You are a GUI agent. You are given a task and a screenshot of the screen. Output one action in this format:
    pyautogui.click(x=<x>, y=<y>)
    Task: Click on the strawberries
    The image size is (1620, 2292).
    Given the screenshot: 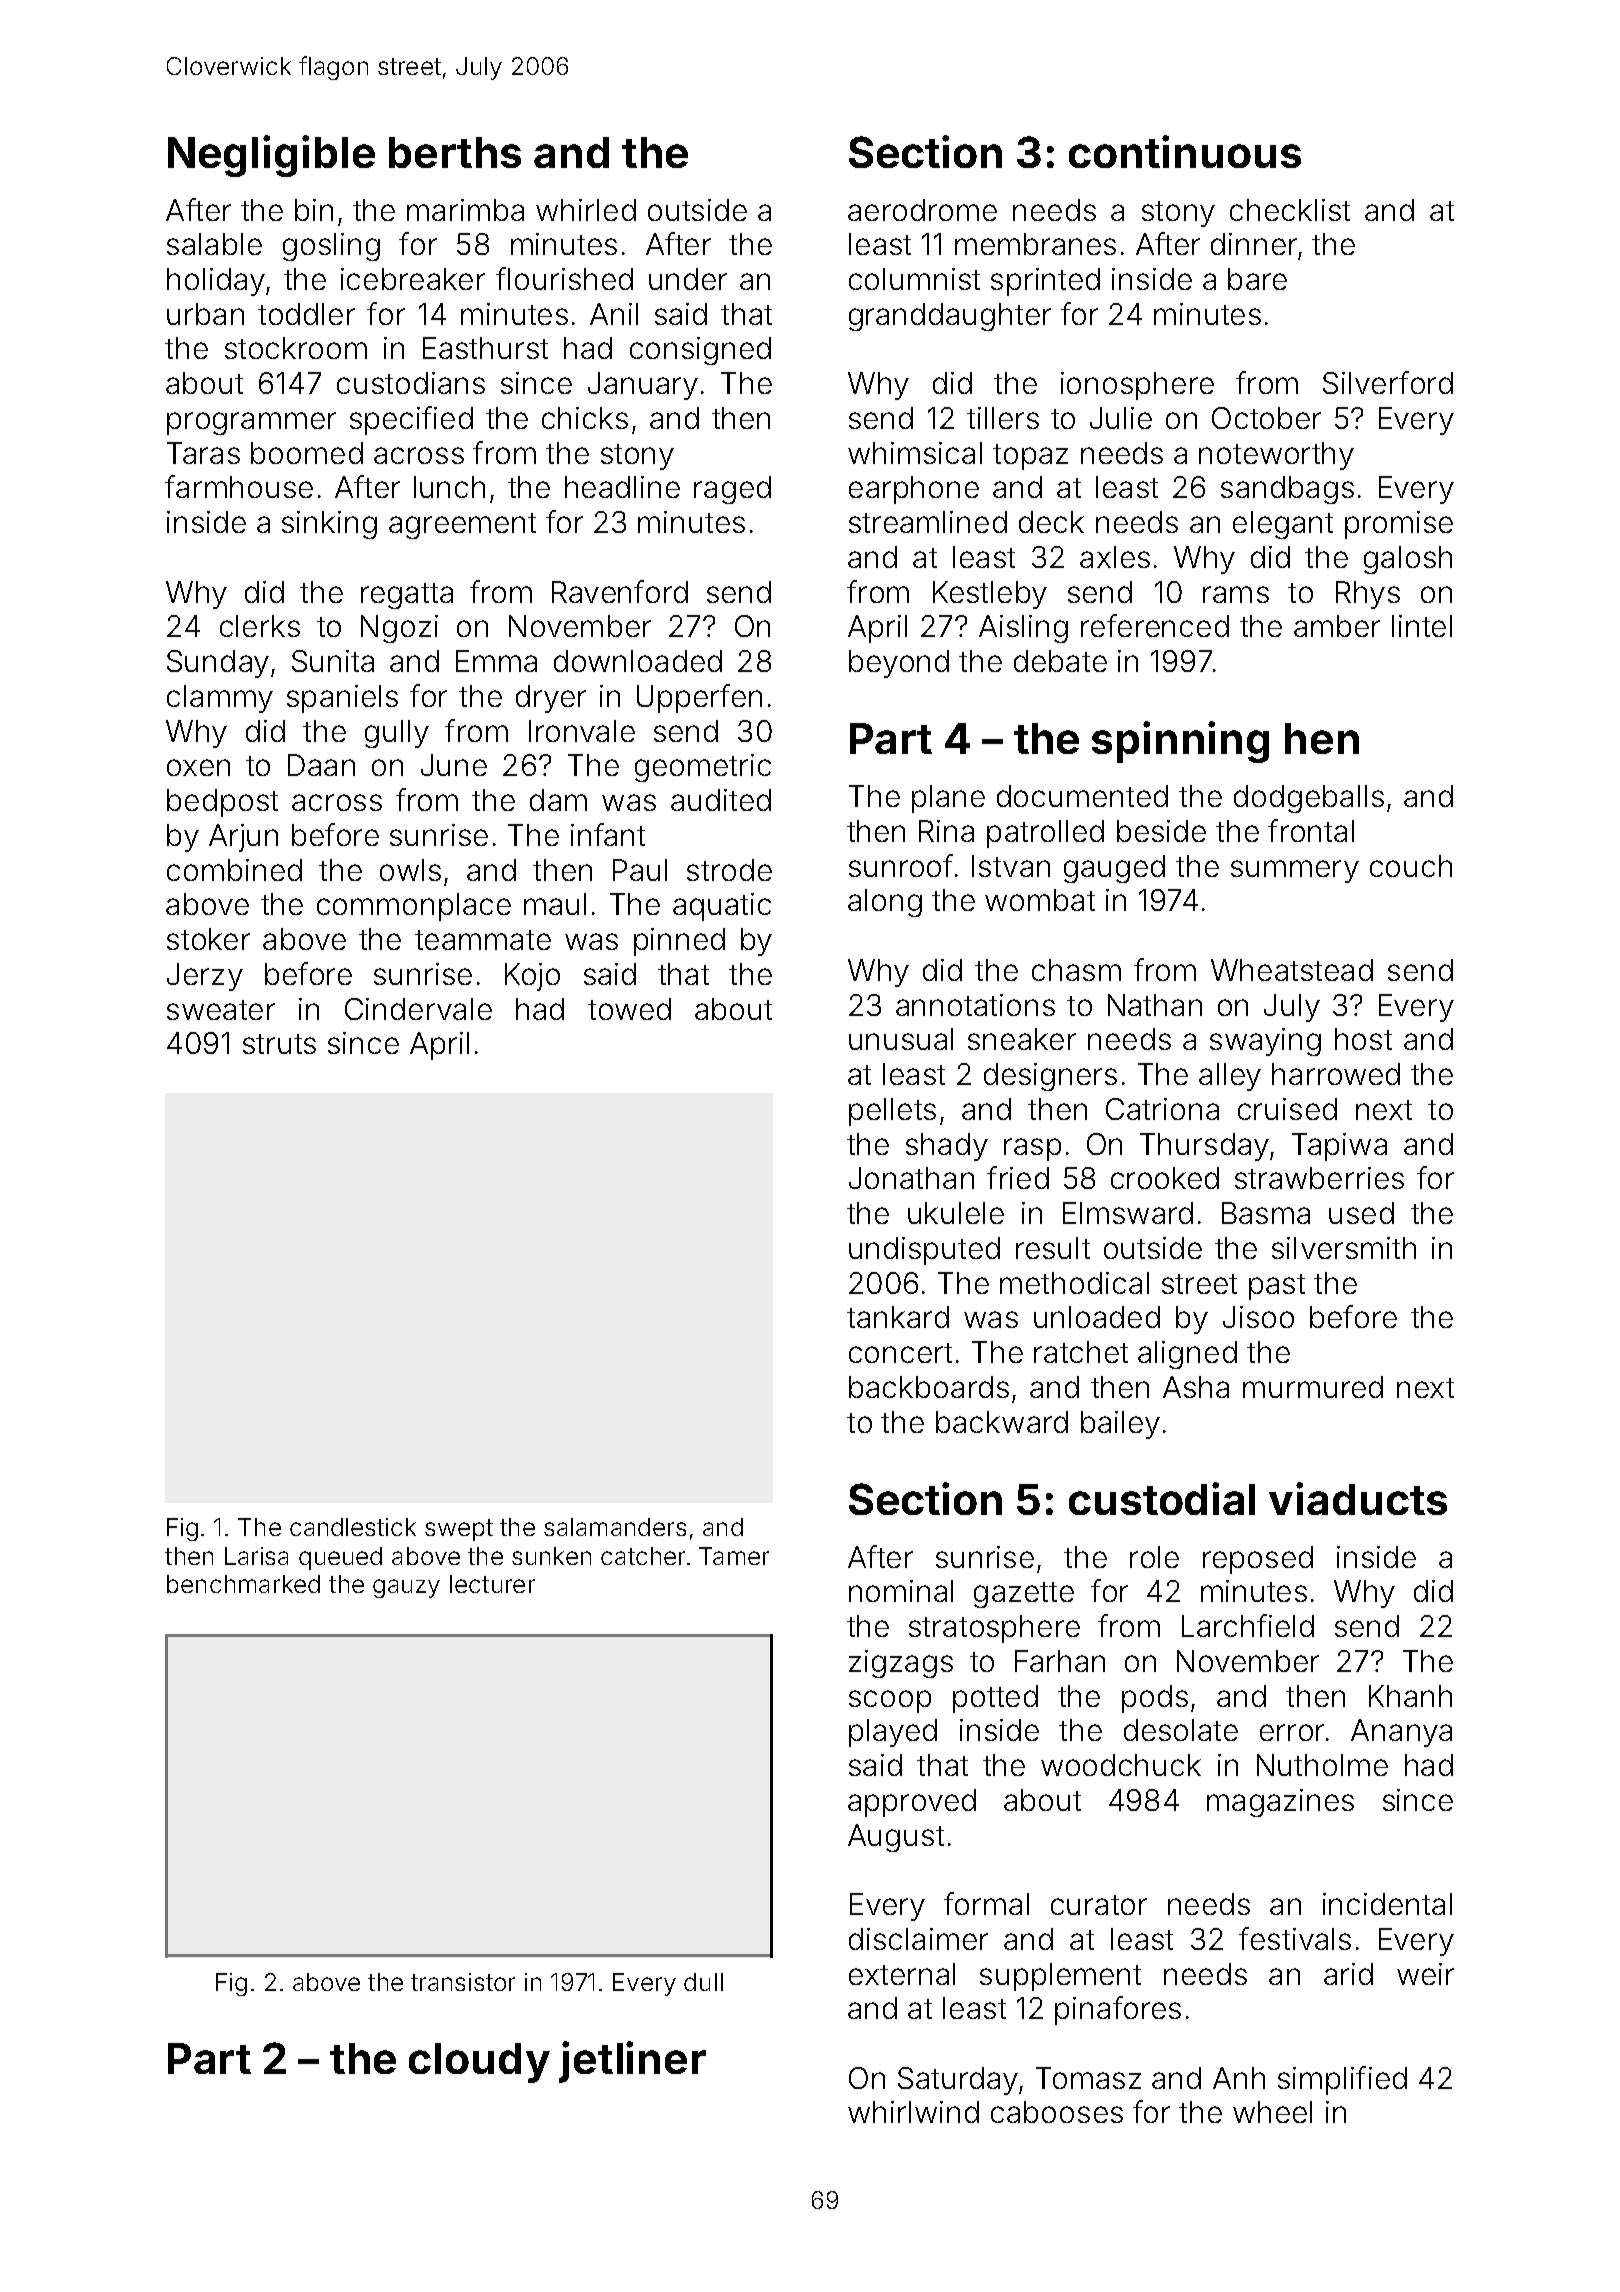 What is the action you would take?
    pyautogui.click(x=1319, y=1178)
